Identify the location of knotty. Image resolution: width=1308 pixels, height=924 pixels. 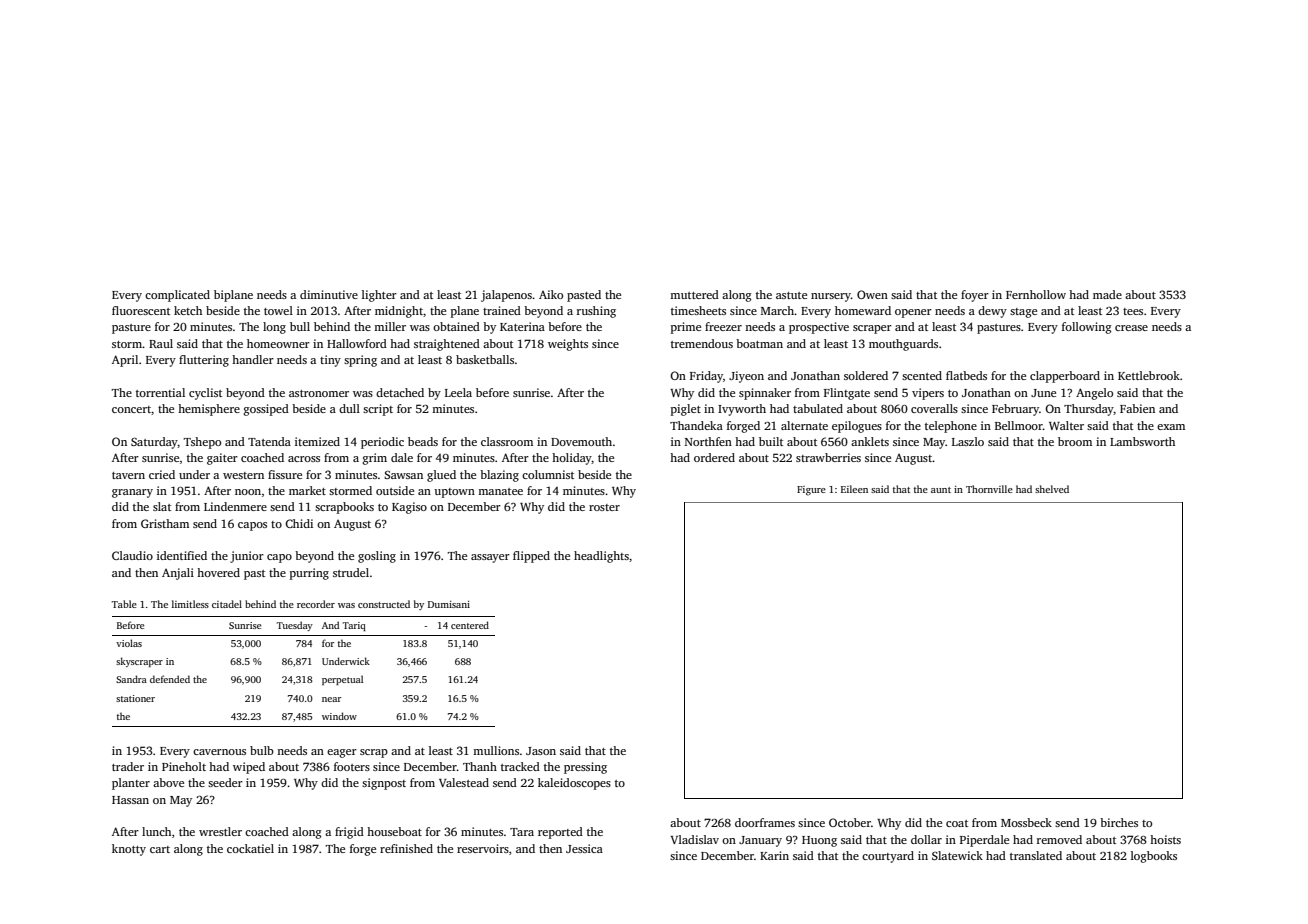
(129, 850).
